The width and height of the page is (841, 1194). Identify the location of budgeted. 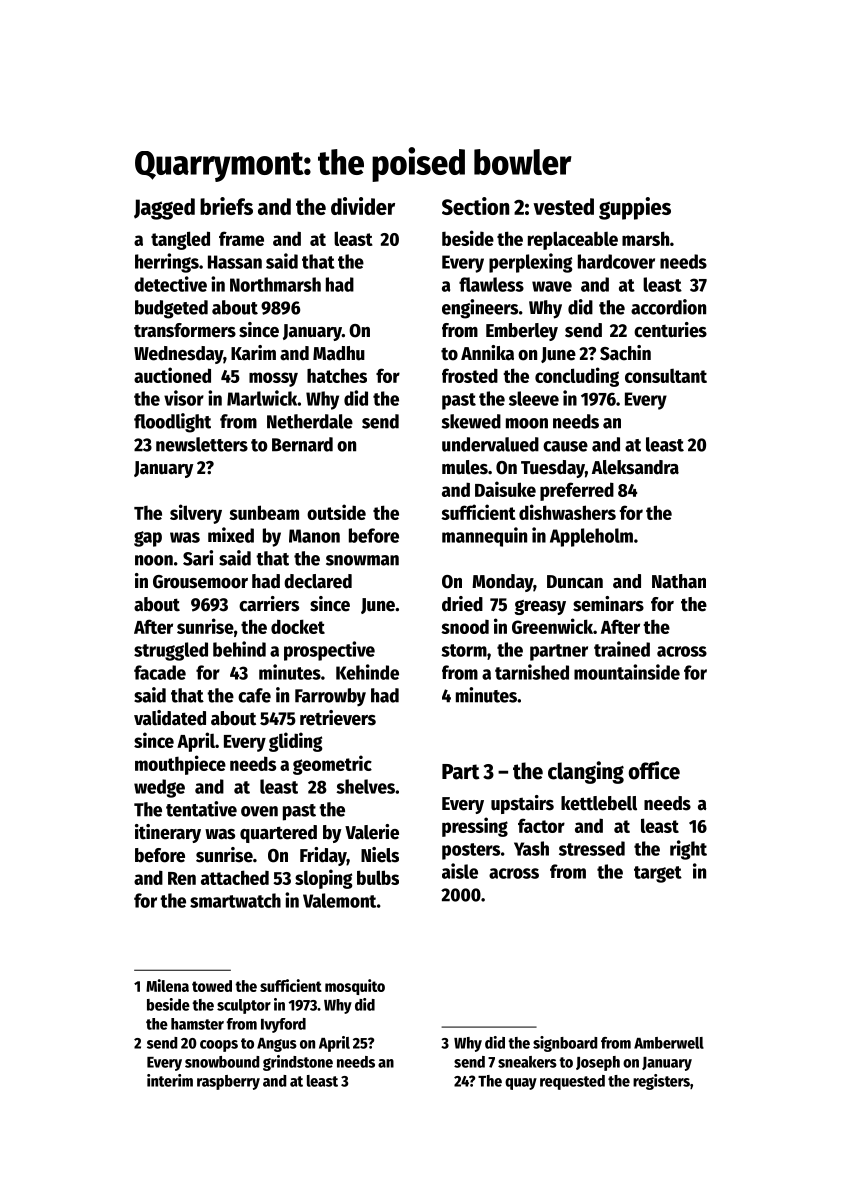
(171, 309).
